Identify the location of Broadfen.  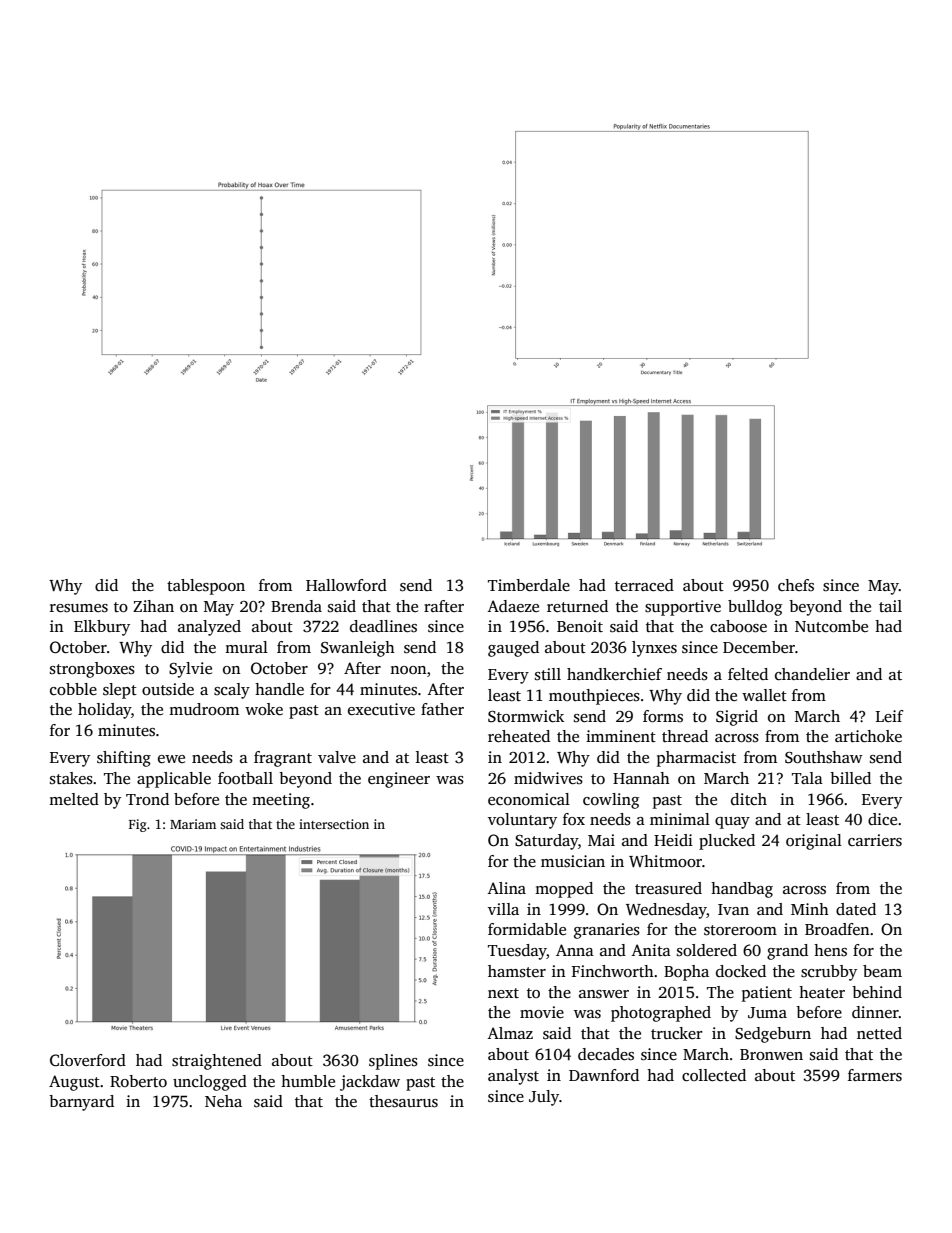
(837, 929).
